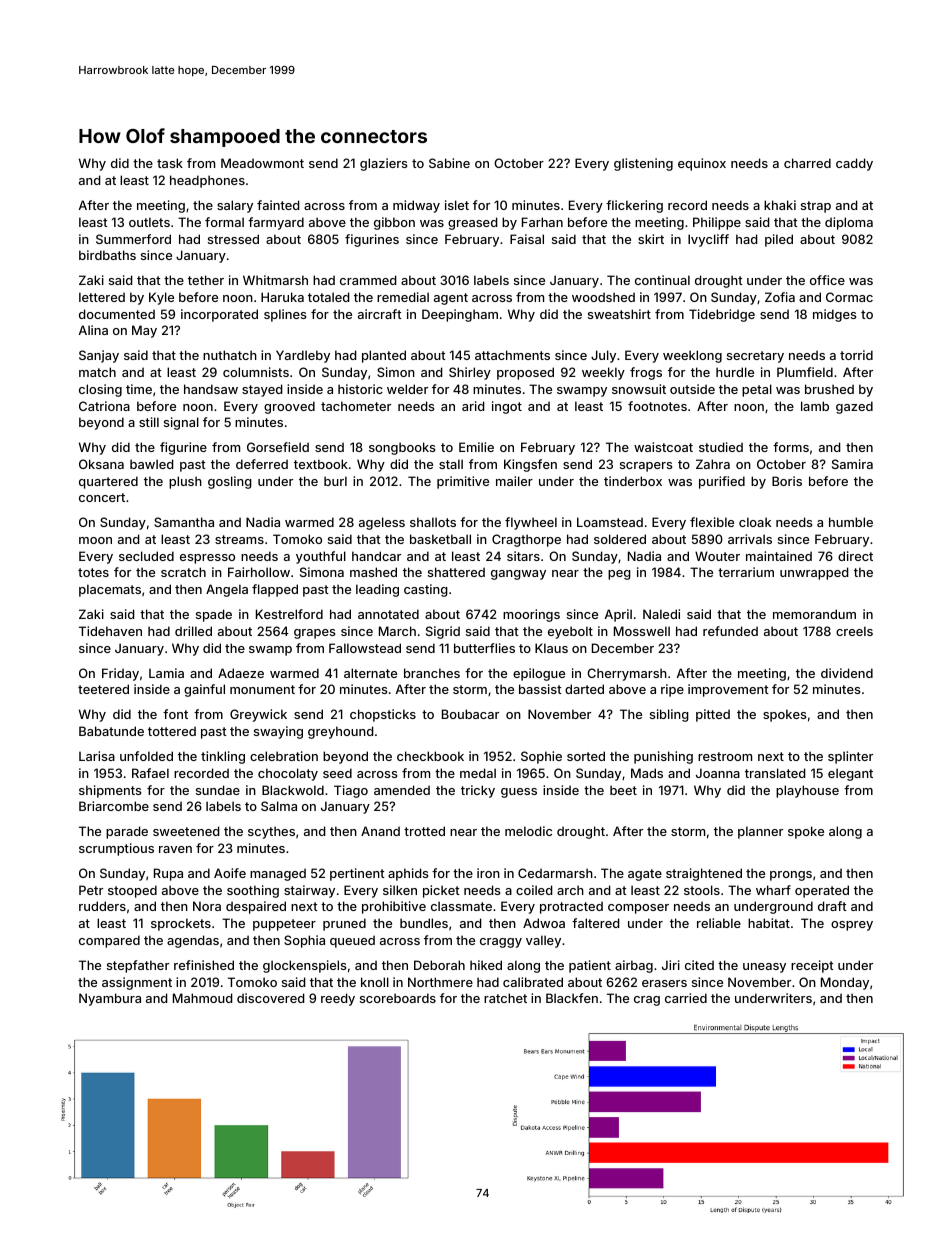  What do you see at coordinates (634, 206) in the screenshot?
I see `flickering` at bounding box center [634, 206].
